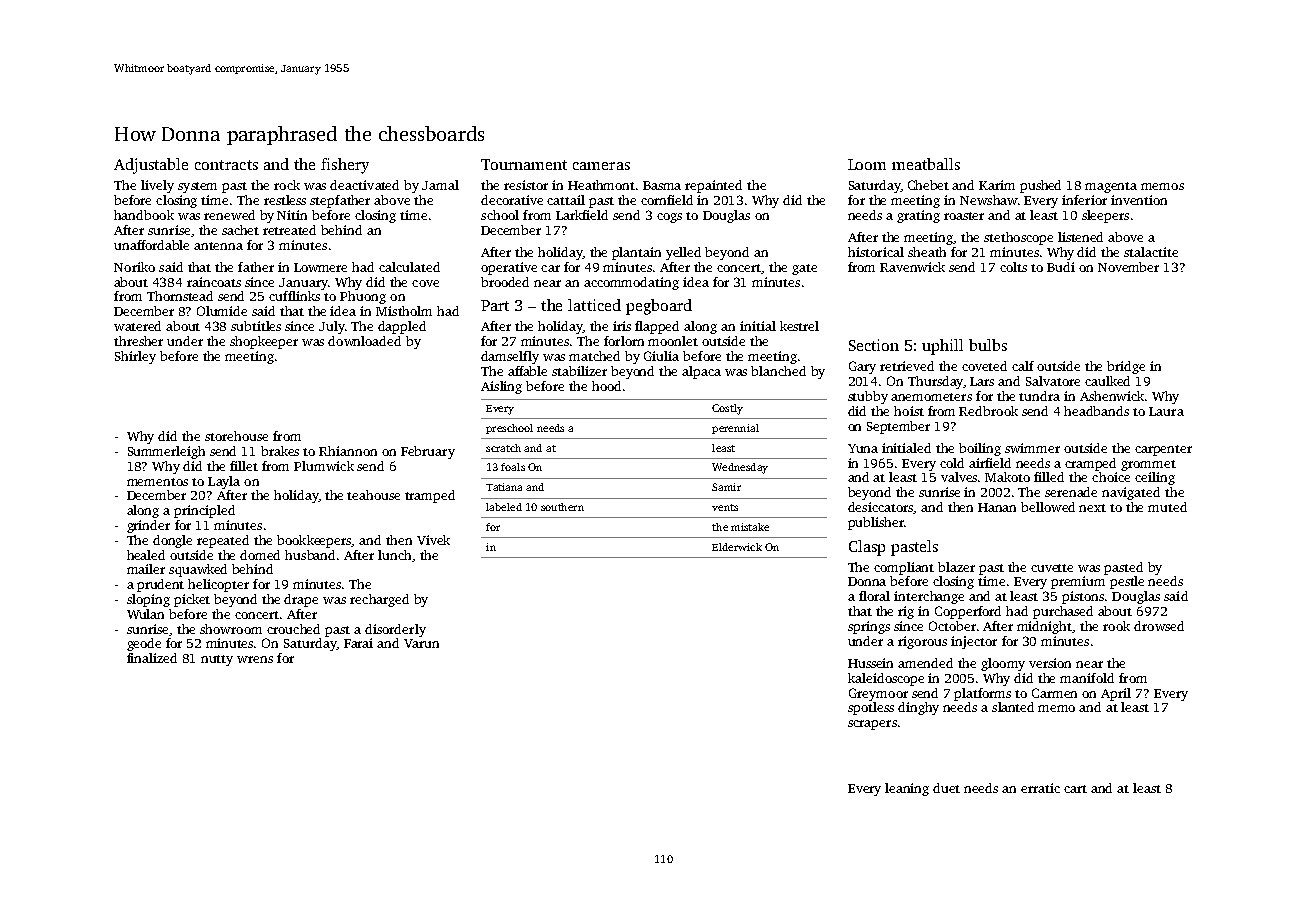  I want to click on operative, so click(509, 268).
